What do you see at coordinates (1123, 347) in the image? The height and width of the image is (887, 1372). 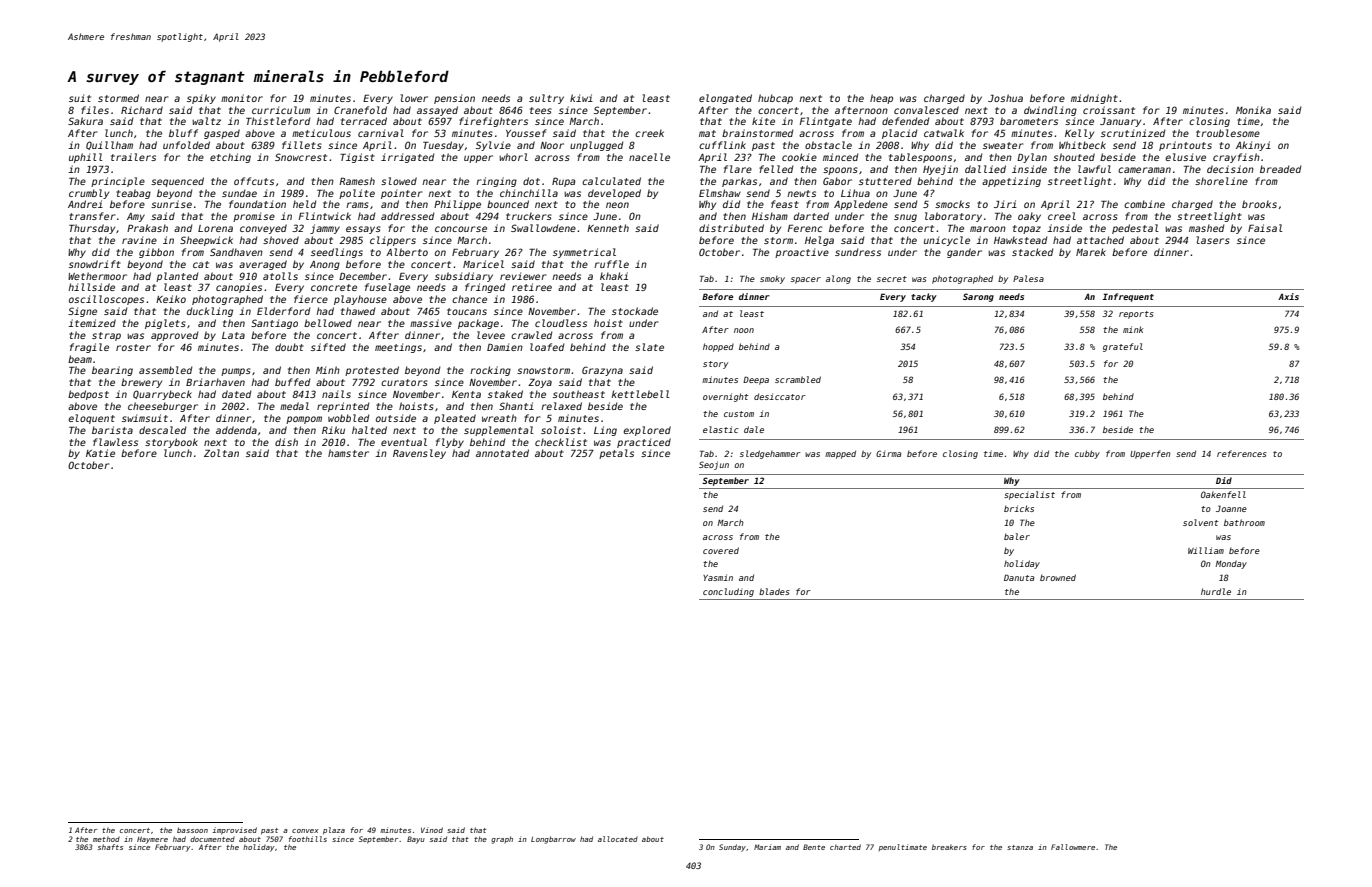 I see `grateful` at bounding box center [1123, 347].
